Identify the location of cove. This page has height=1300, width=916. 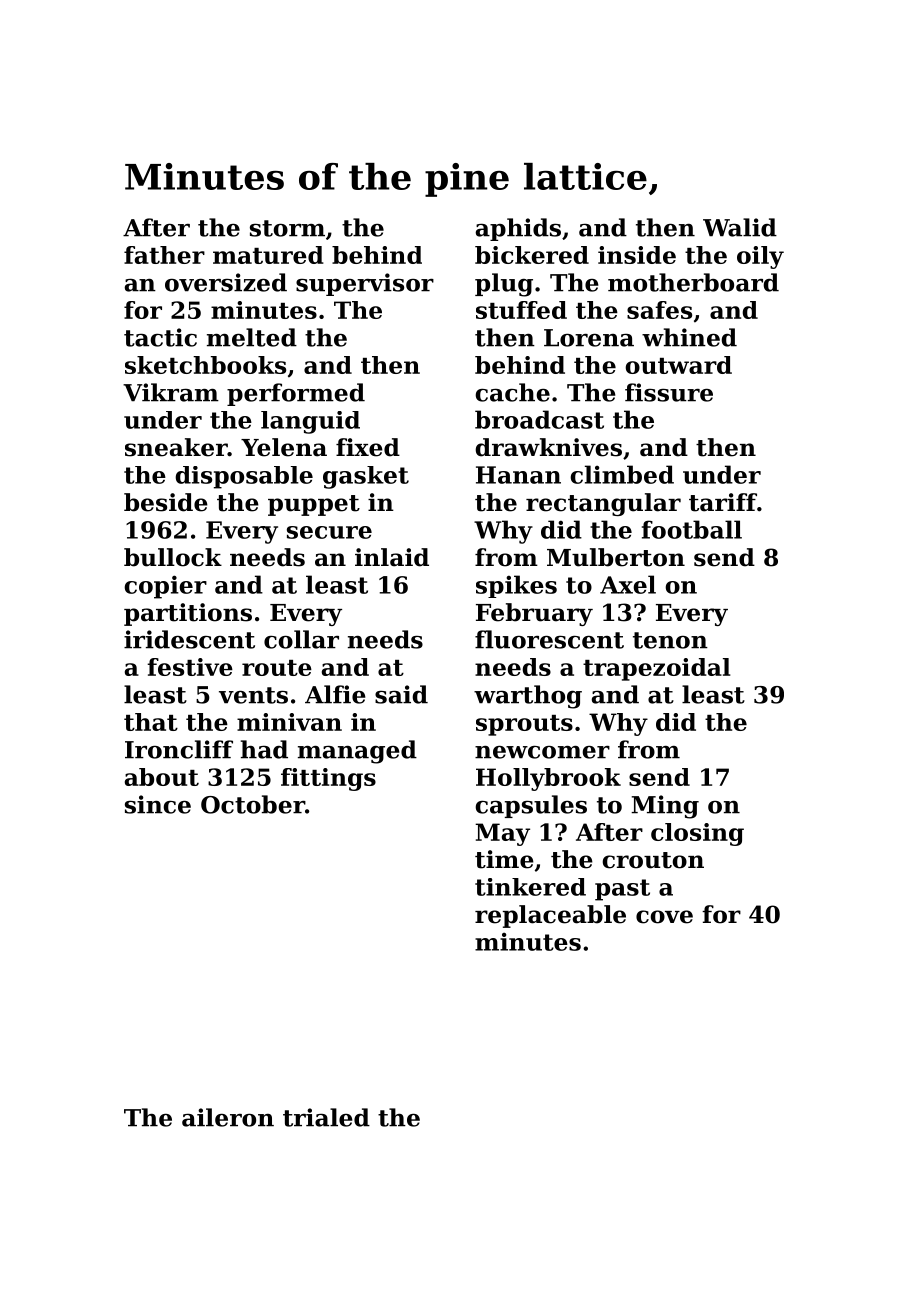
(664, 917).
